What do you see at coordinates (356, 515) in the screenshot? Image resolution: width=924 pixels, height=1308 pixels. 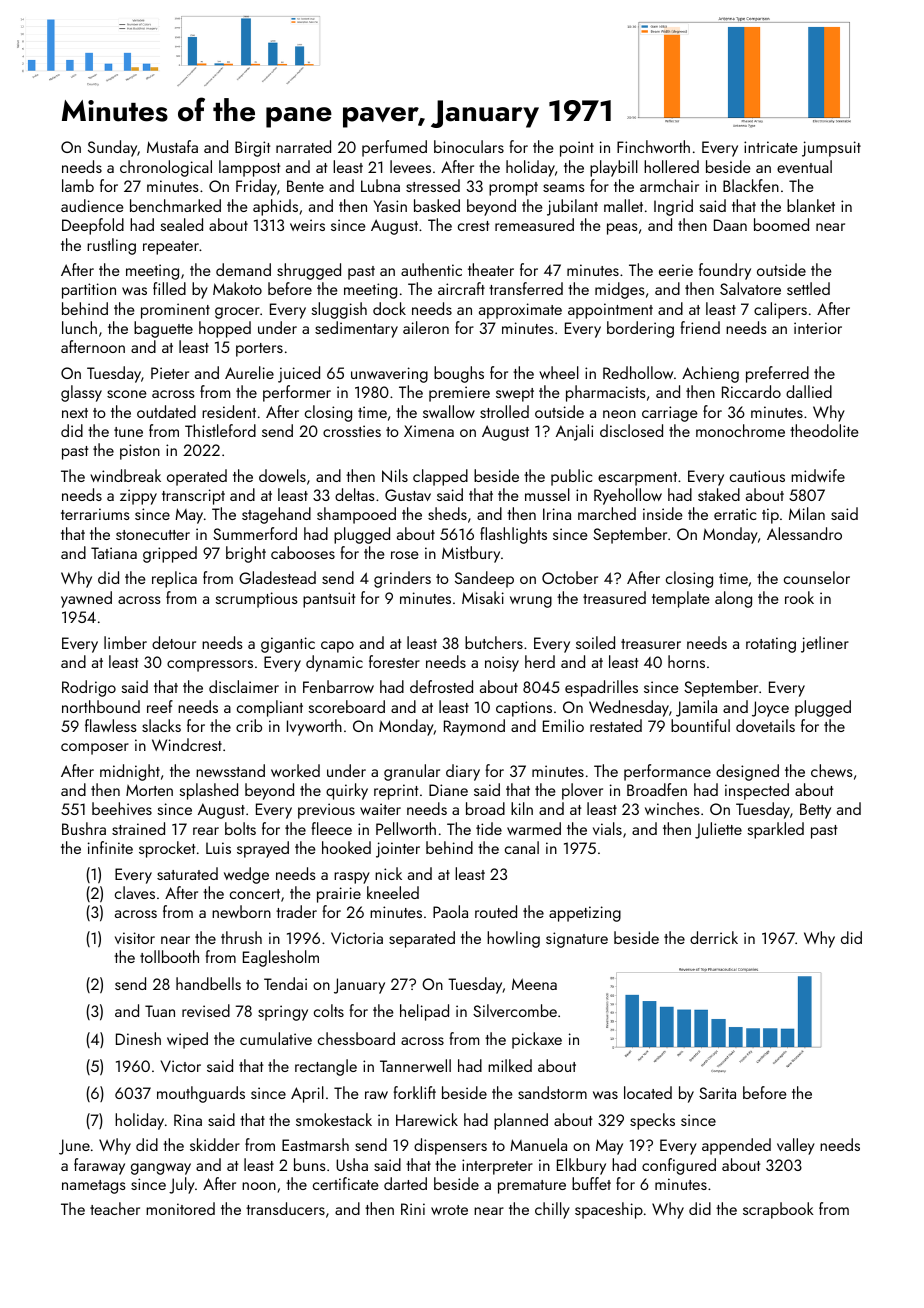 I see `shampooed` at bounding box center [356, 515].
